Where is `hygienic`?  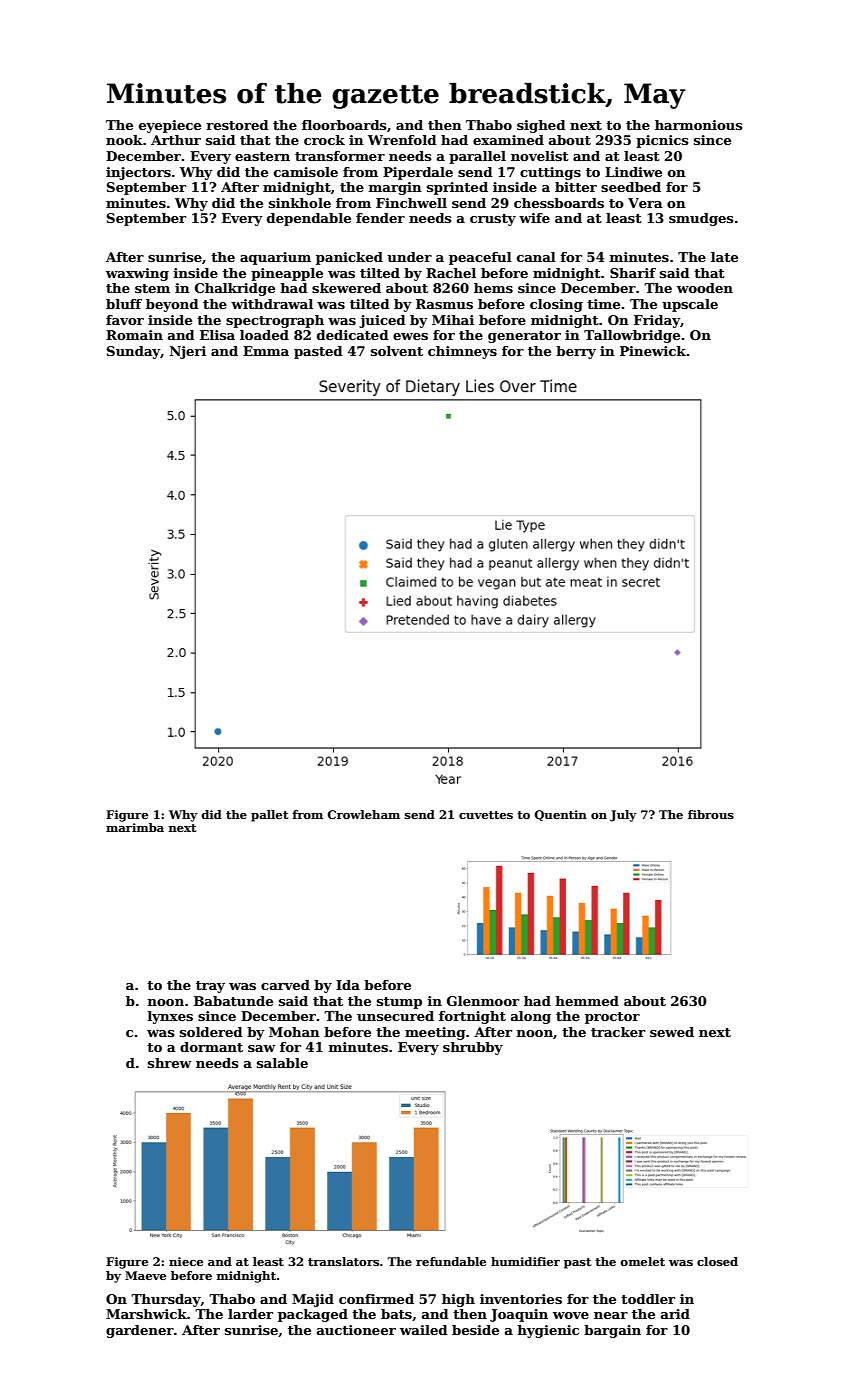
hygienic is located at coordinates (548, 1331).
